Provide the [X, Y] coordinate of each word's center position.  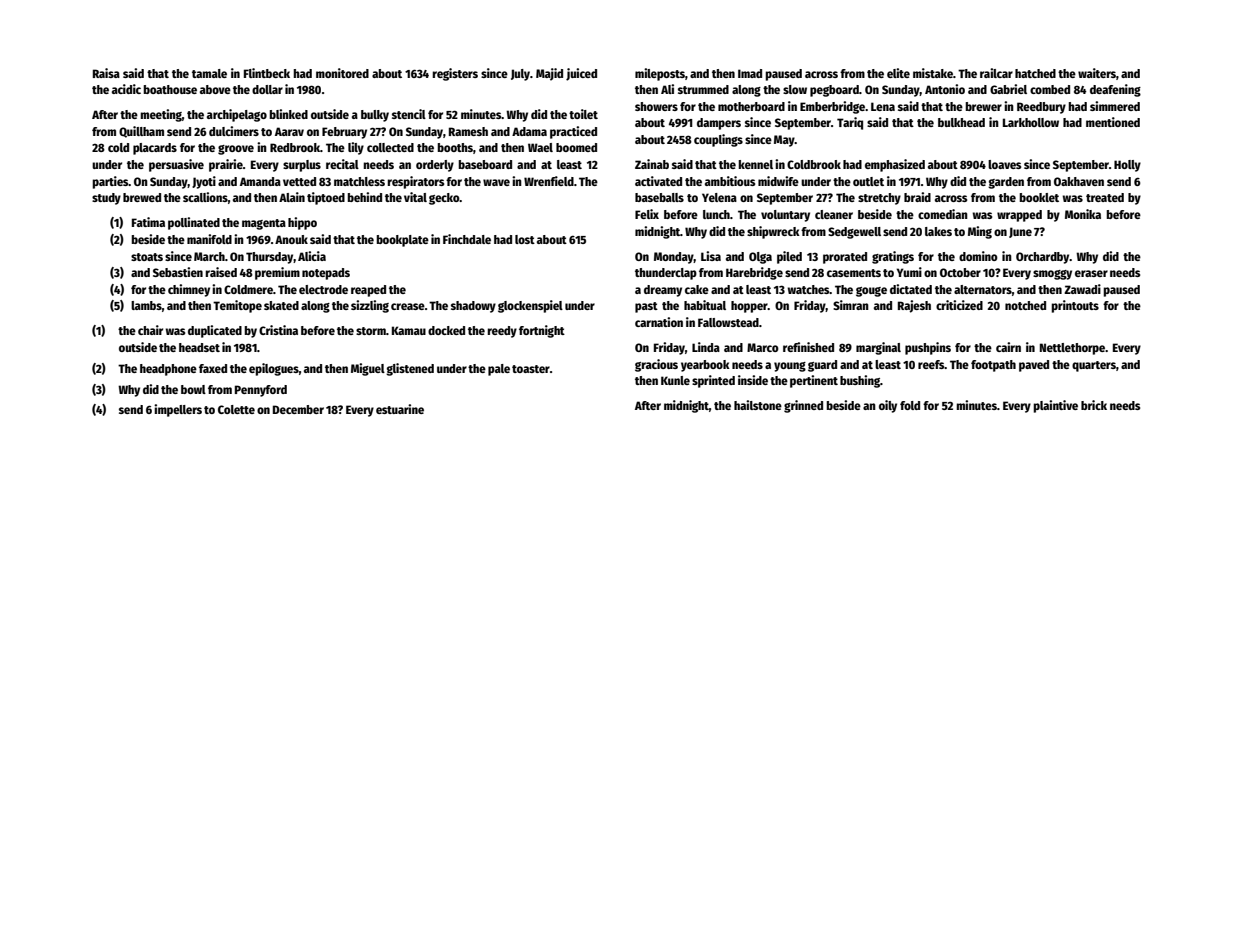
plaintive [1055, 406]
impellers [178, 410]
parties [110, 182]
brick [1094, 405]
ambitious [730, 181]
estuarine [400, 409]
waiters [1097, 73]
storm [371, 331]
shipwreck [773, 232]
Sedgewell [854, 233]
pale [499, 370]
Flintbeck [267, 73]
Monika [1083, 214]
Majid [549, 74]
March [209, 256]
